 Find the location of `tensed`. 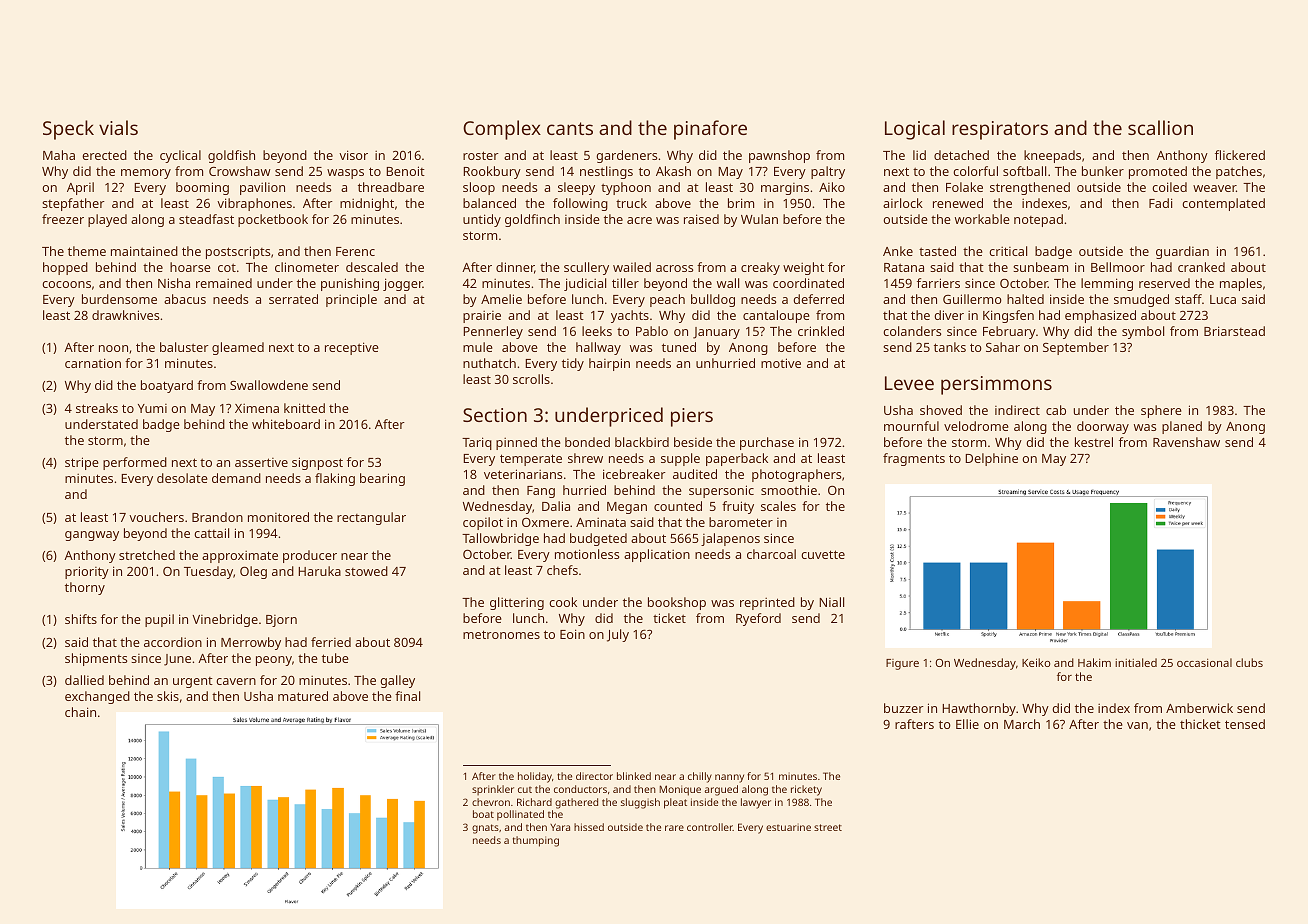

tensed is located at coordinates (1245, 724).
